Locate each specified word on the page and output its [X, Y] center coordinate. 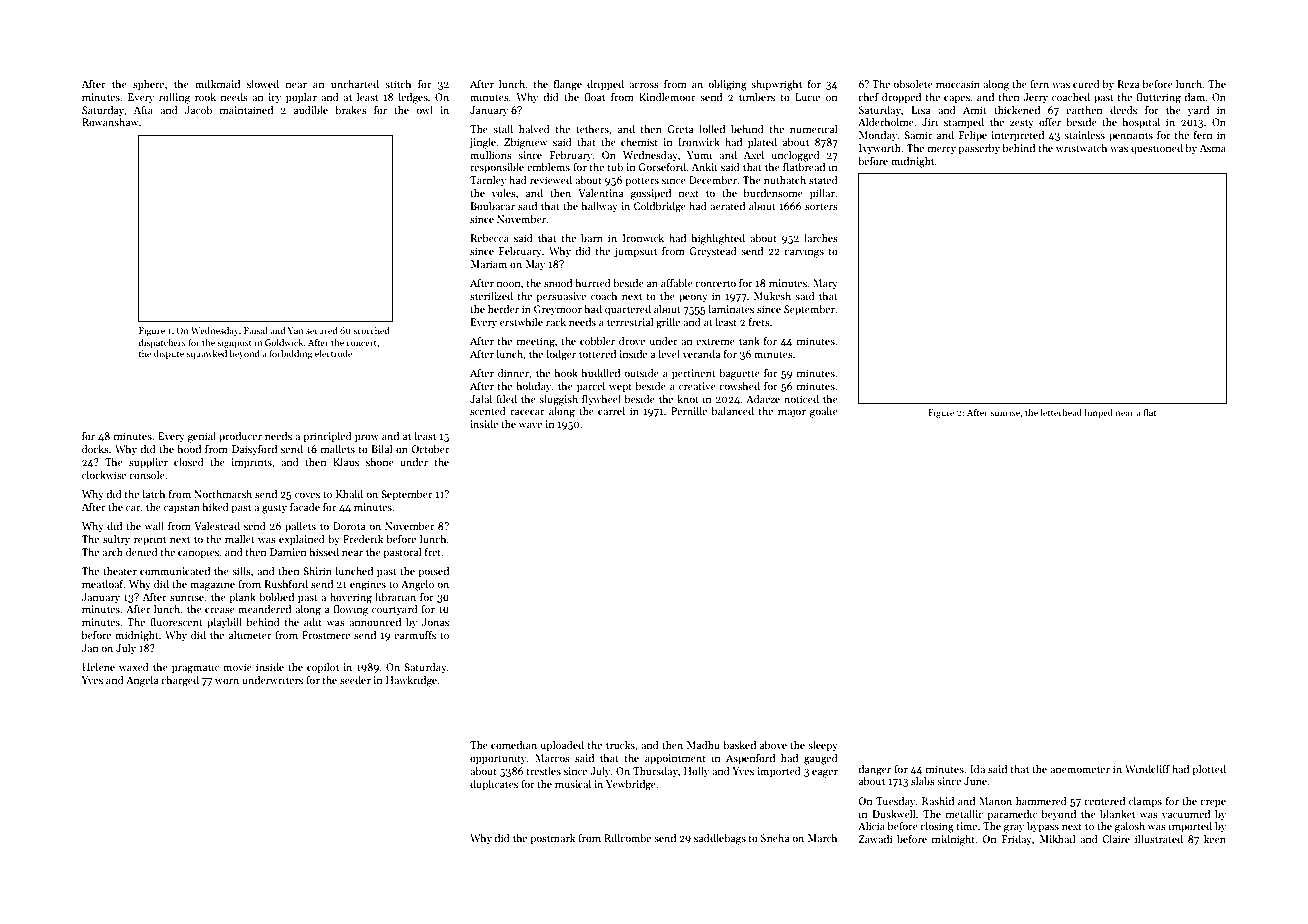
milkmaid [217, 84]
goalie [824, 412]
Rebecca [489, 238]
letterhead [1061, 412]
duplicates [494, 785]
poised [434, 572]
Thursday [655, 772]
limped [1098, 413]
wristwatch [1081, 148]
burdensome [773, 193]
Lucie [807, 97]
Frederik [363, 539]
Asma [1212, 148]
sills [241, 571]
